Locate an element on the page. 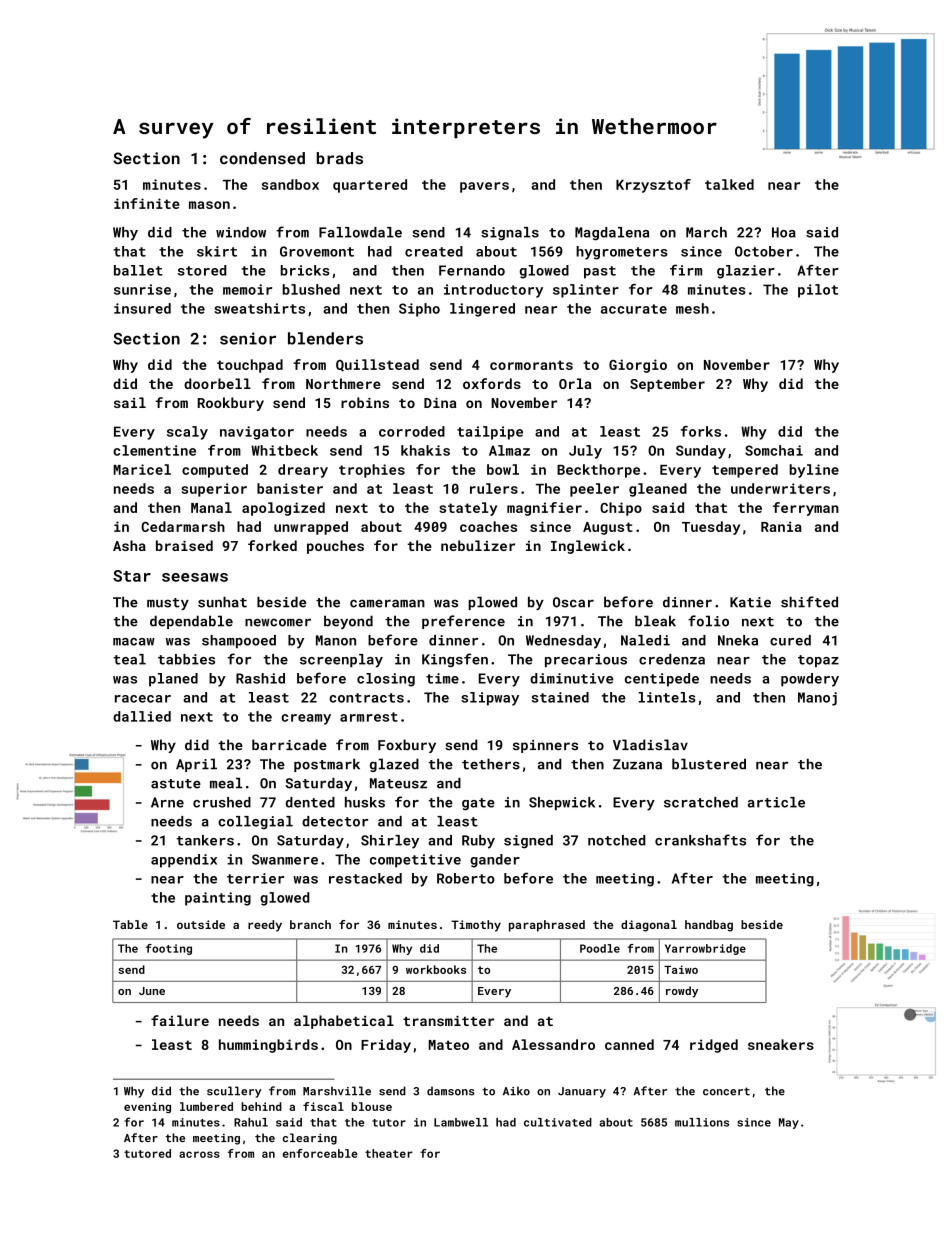  transmitter is located at coordinates (448, 1020).
